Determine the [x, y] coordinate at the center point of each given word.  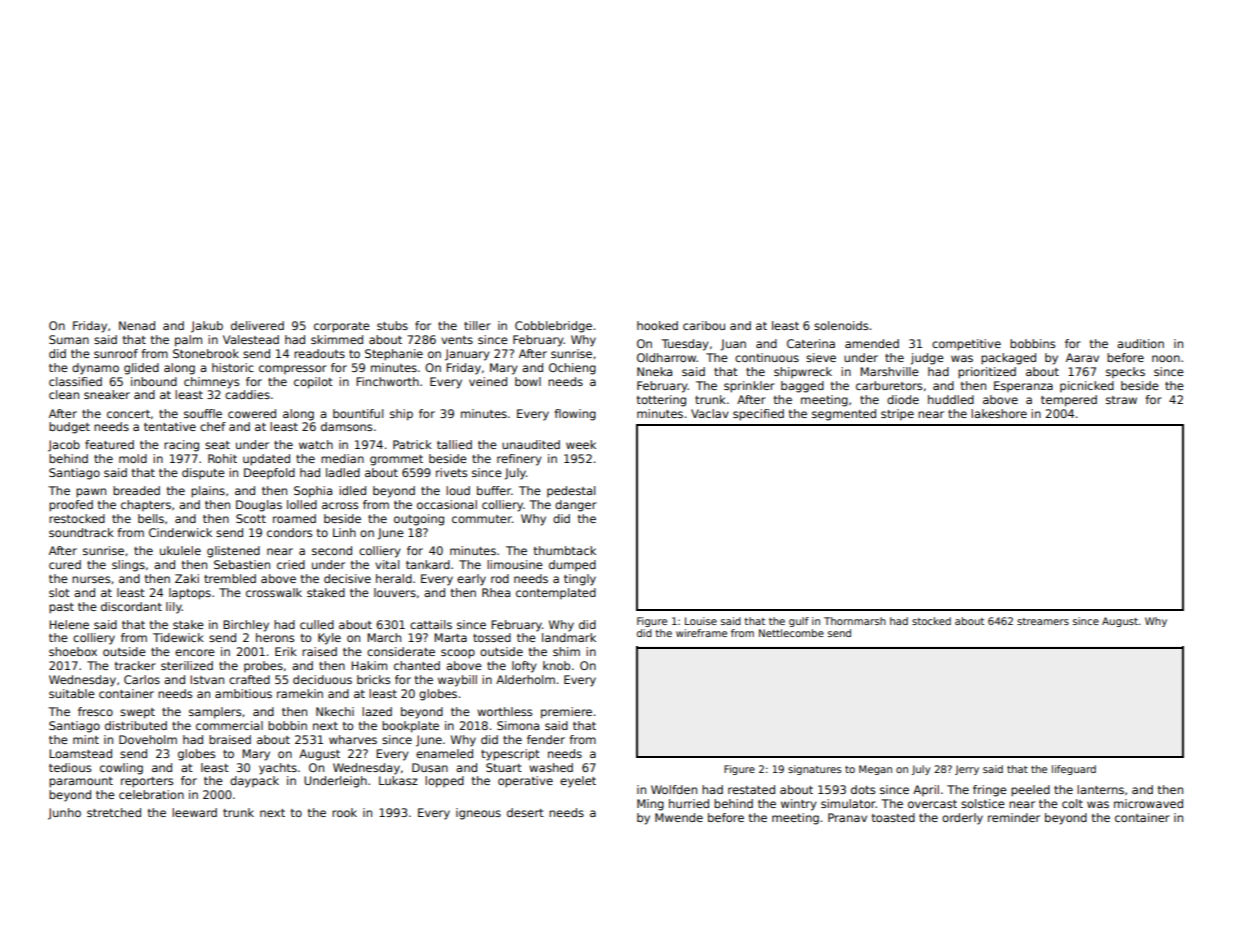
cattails [431, 624]
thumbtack [565, 550]
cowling [121, 769]
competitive [966, 345]
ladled [343, 472]
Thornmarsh [855, 621]
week [581, 444]
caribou [704, 325]
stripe [897, 415]
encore [195, 652]
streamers [1043, 621]
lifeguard [1074, 770]
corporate [342, 327]
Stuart [504, 767]
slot [59, 592]
